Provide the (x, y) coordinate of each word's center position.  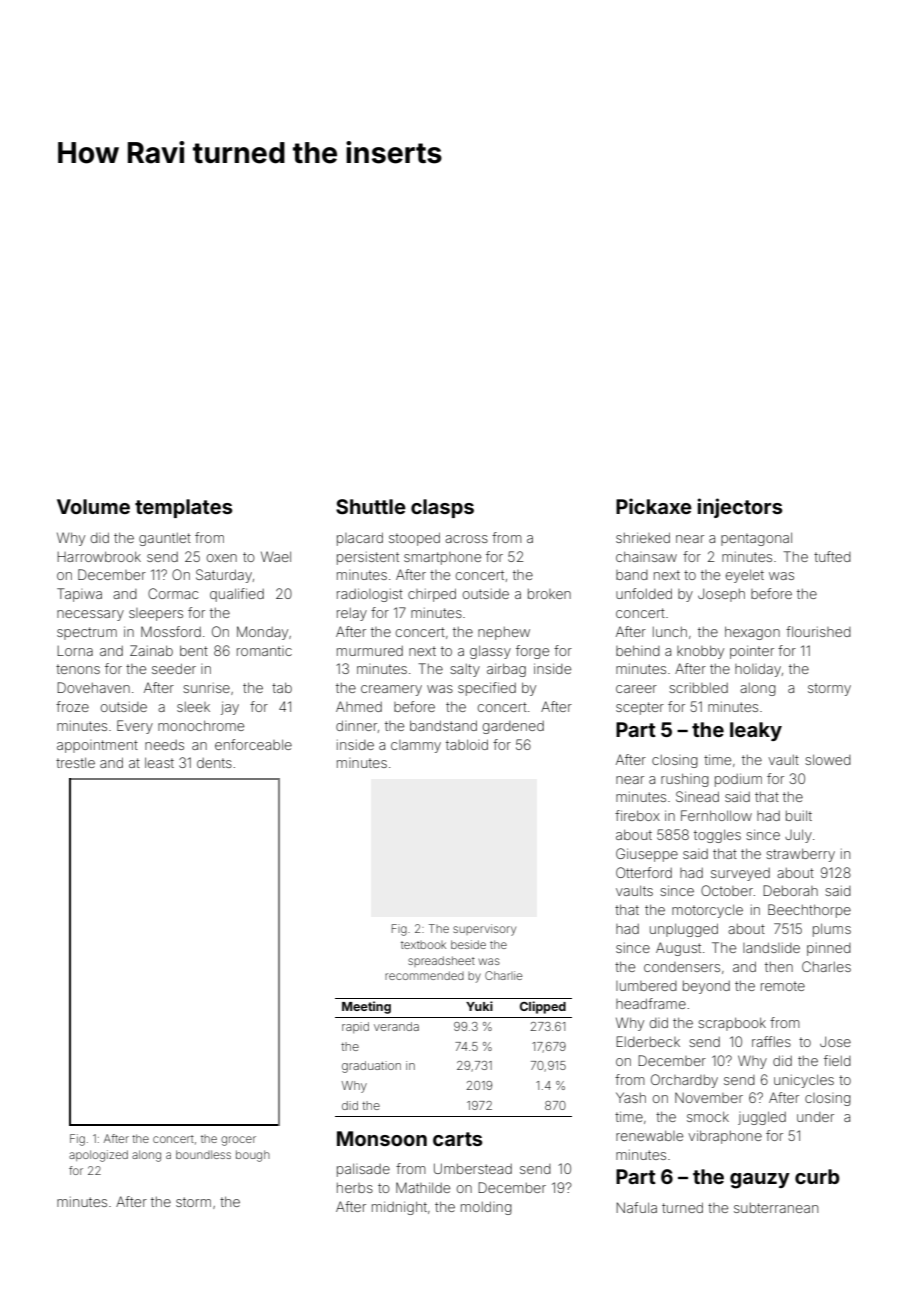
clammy (416, 746)
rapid (355, 1028)
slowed (828, 759)
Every (135, 727)
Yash (631, 1097)
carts (458, 1139)
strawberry (800, 855)
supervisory (484, 930)
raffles (771, 1041)
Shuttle (371, 506)
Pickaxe (654, 506)
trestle (75, 762)
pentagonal (756, 539)
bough (253, 1156)
